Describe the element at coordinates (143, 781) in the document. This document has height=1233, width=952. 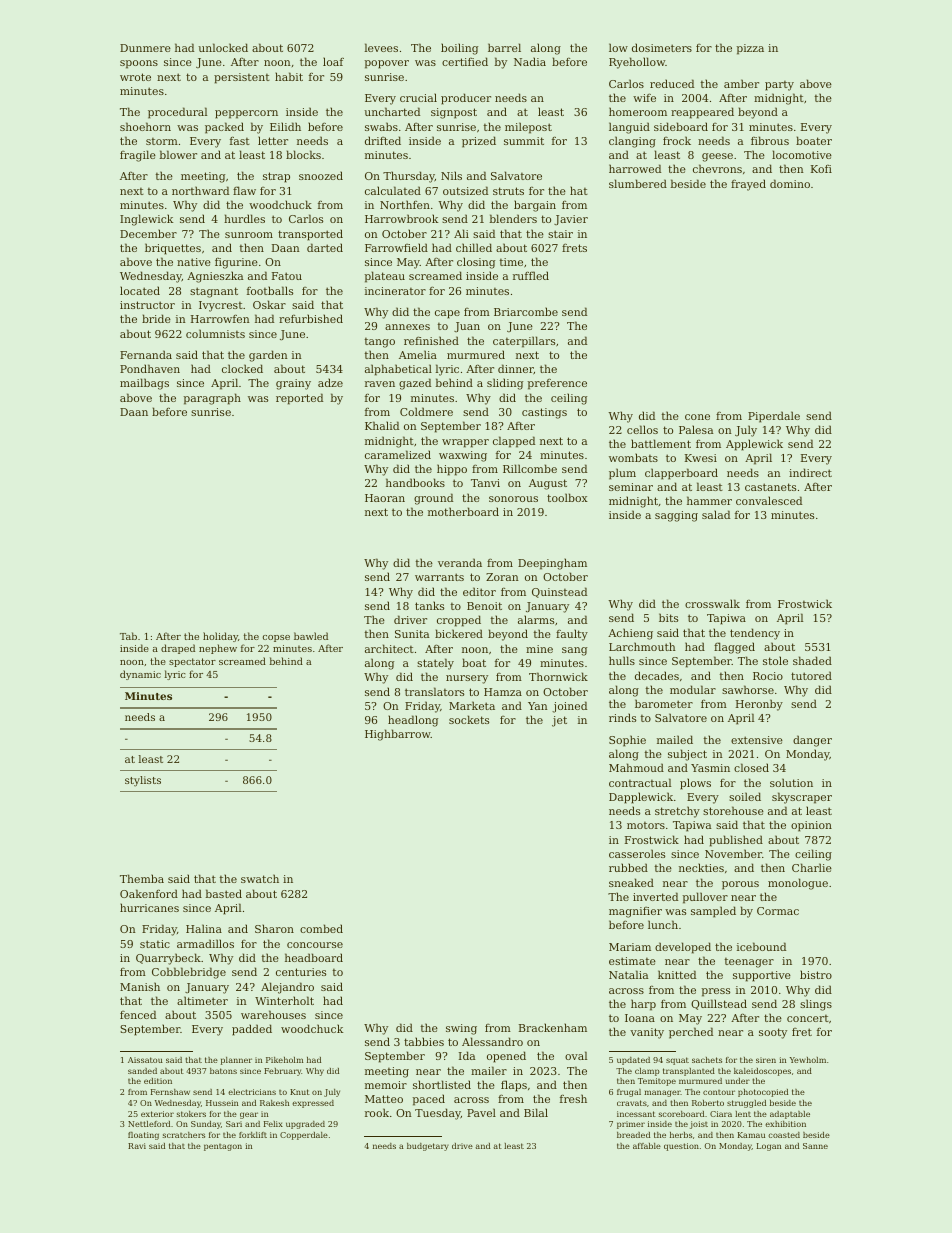
I see `stylists` at that location.
